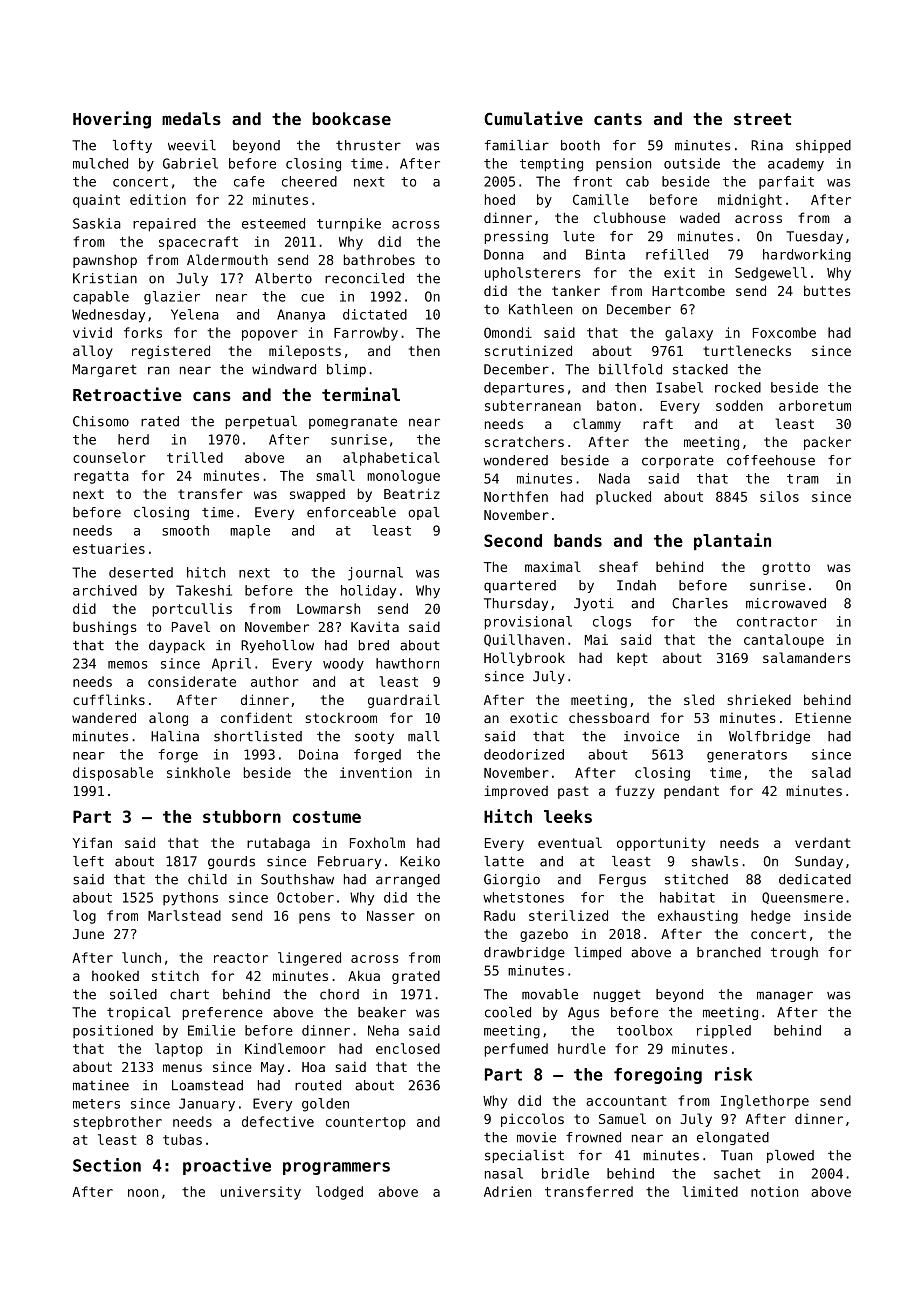  I want to click on guardrail, so click(404, 701).
